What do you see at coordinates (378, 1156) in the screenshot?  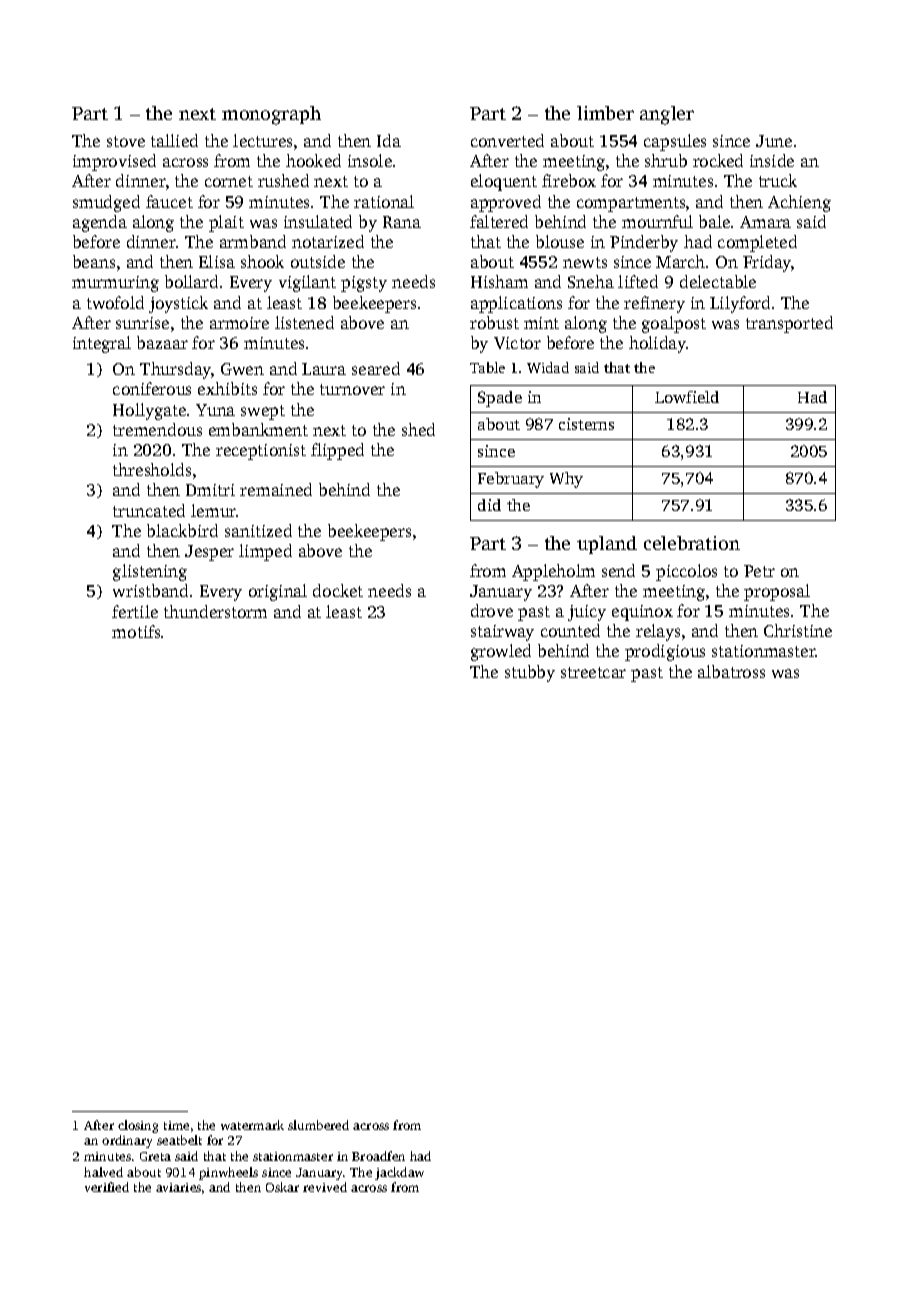 I see `Broadfen` at bounding box center [378, 1156].
